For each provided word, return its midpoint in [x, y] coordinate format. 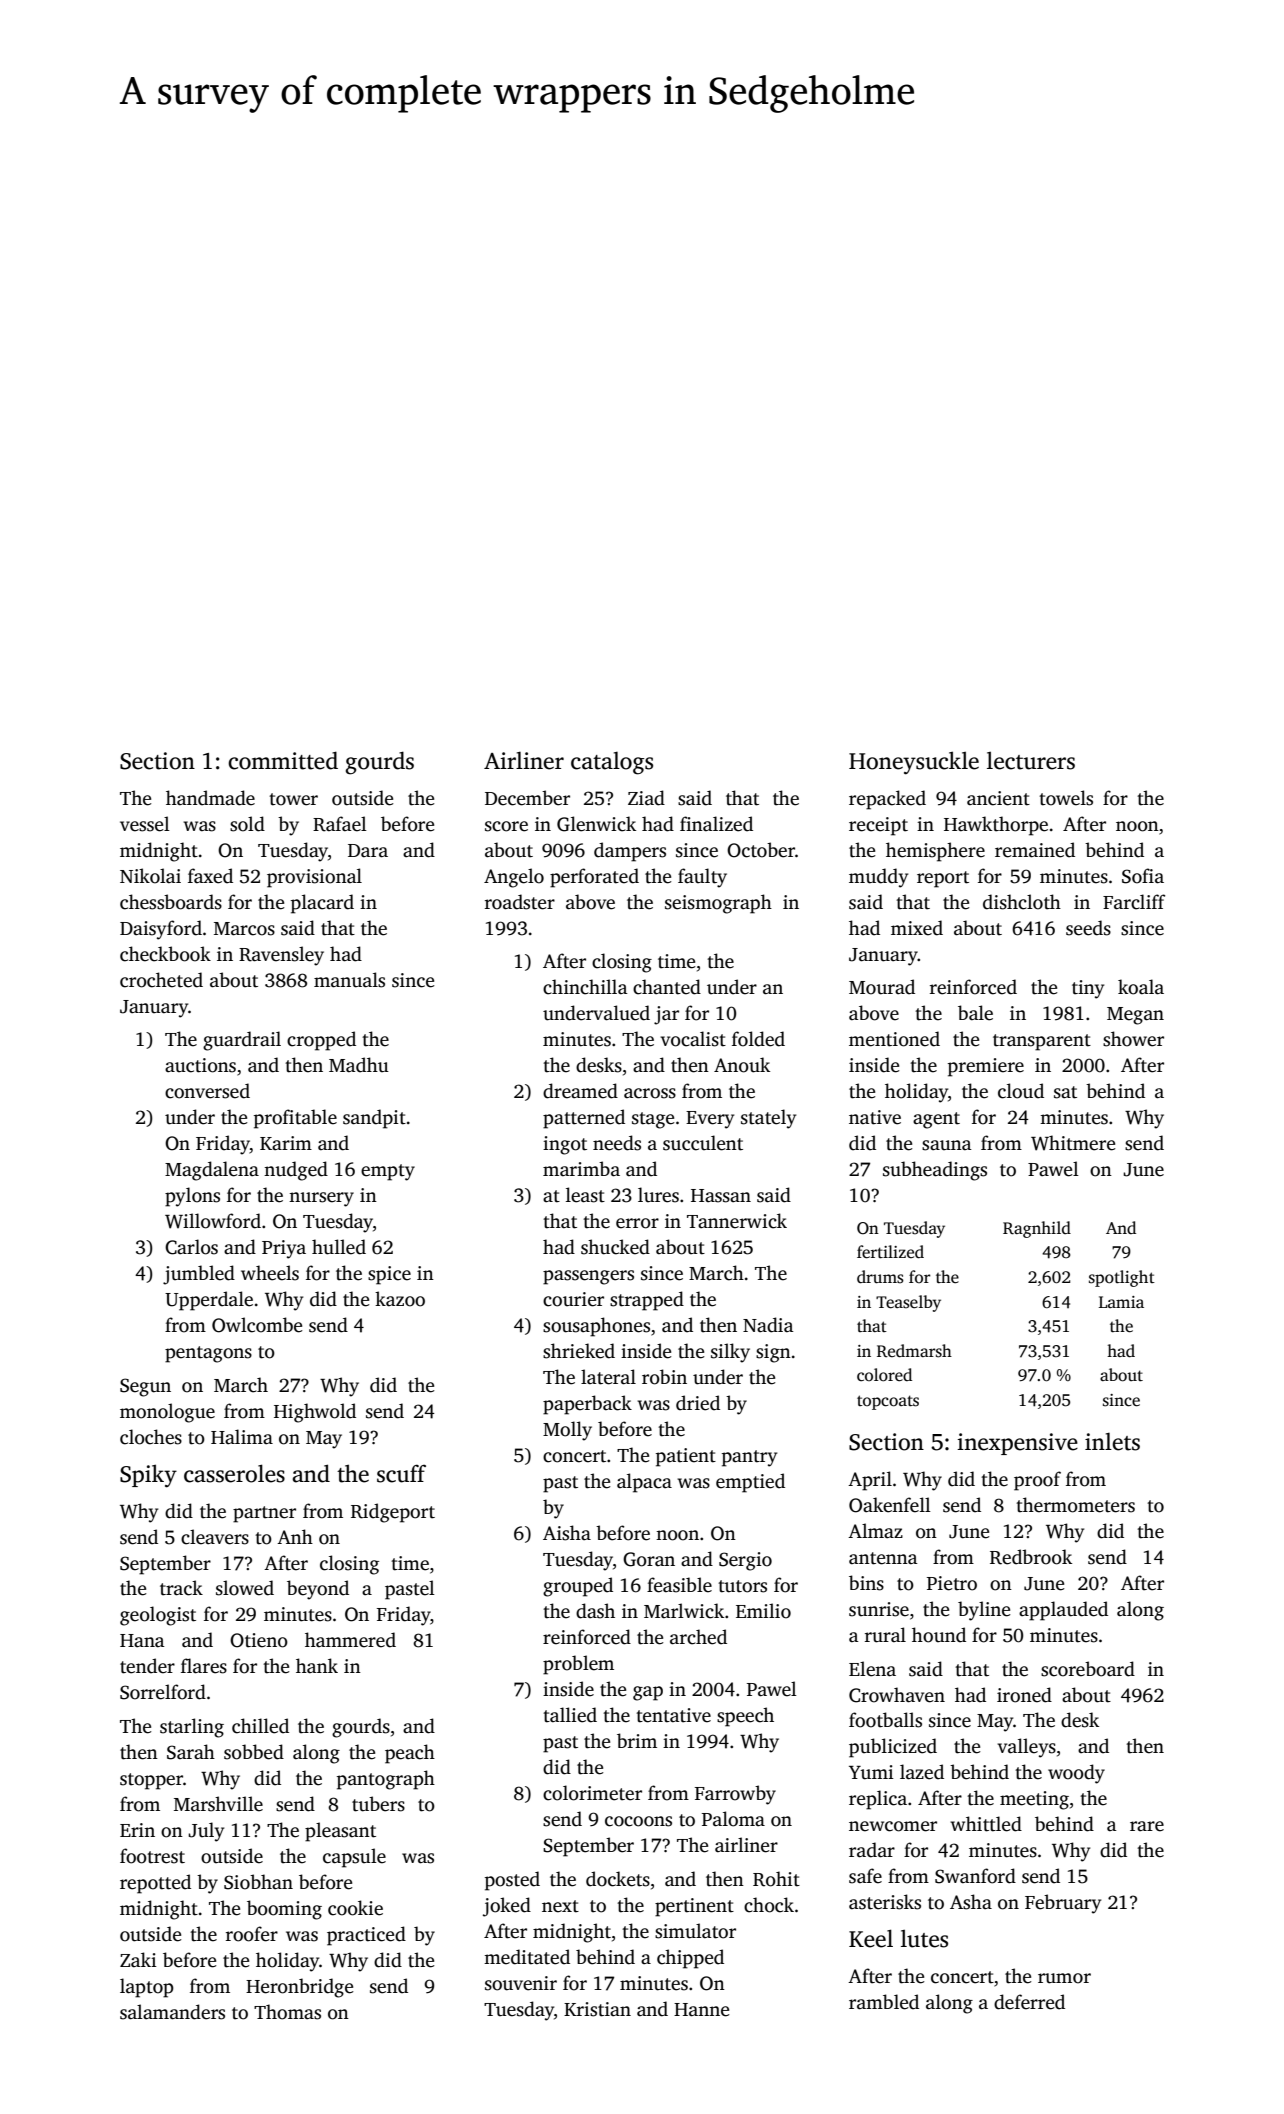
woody [1076, 1774]
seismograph [718, 904]
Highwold [315, 1413]
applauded [1063, 1611]
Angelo [514, 878]
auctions [200, 1065]
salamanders [172, 2012]
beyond [318, 1590]
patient [686, 1457]
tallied [570, 1715]
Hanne [702, 2010]
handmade [210, 798]
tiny [1088, 989]
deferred [1029, 2002]
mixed [917, 928]
